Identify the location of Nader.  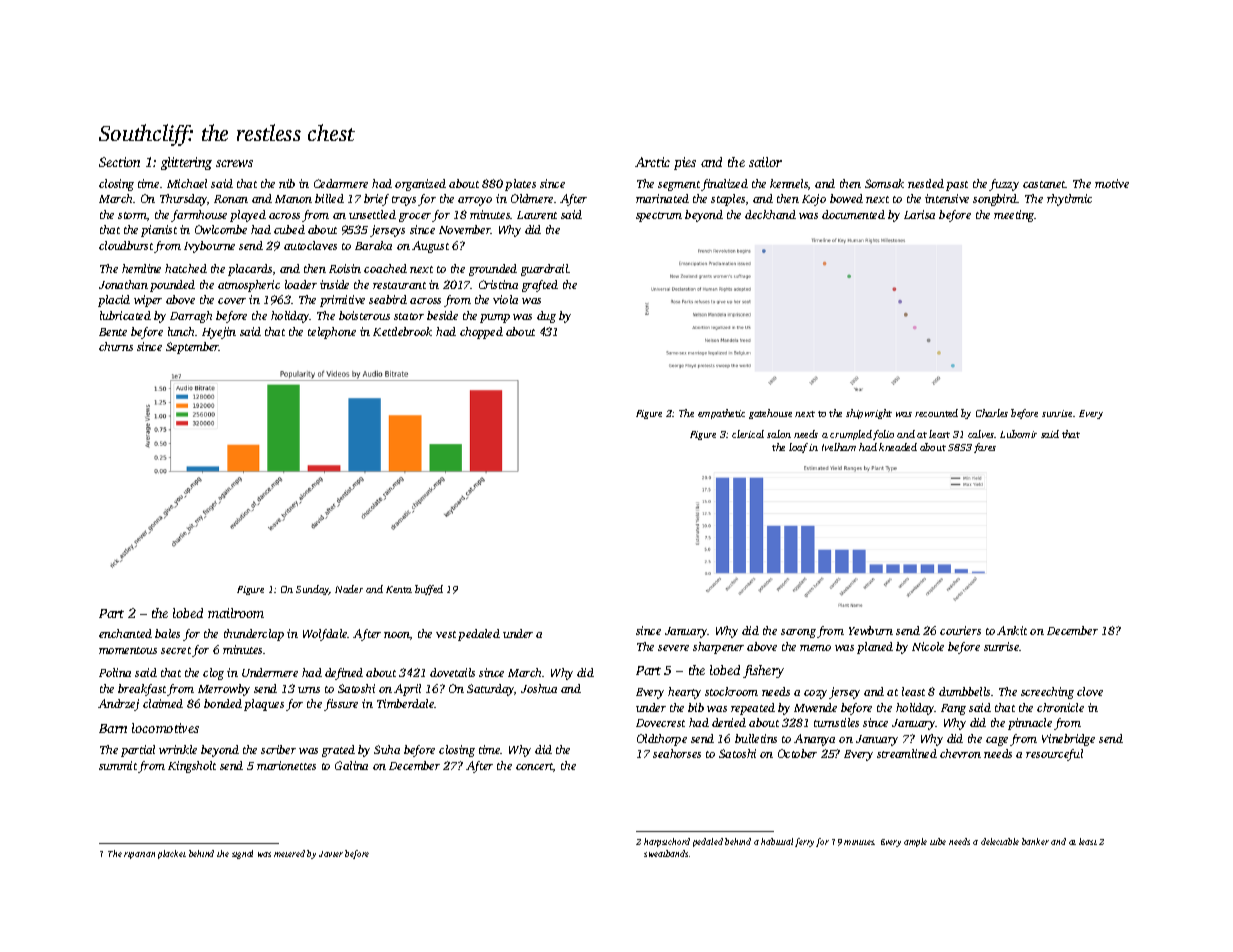
(349, 589).
